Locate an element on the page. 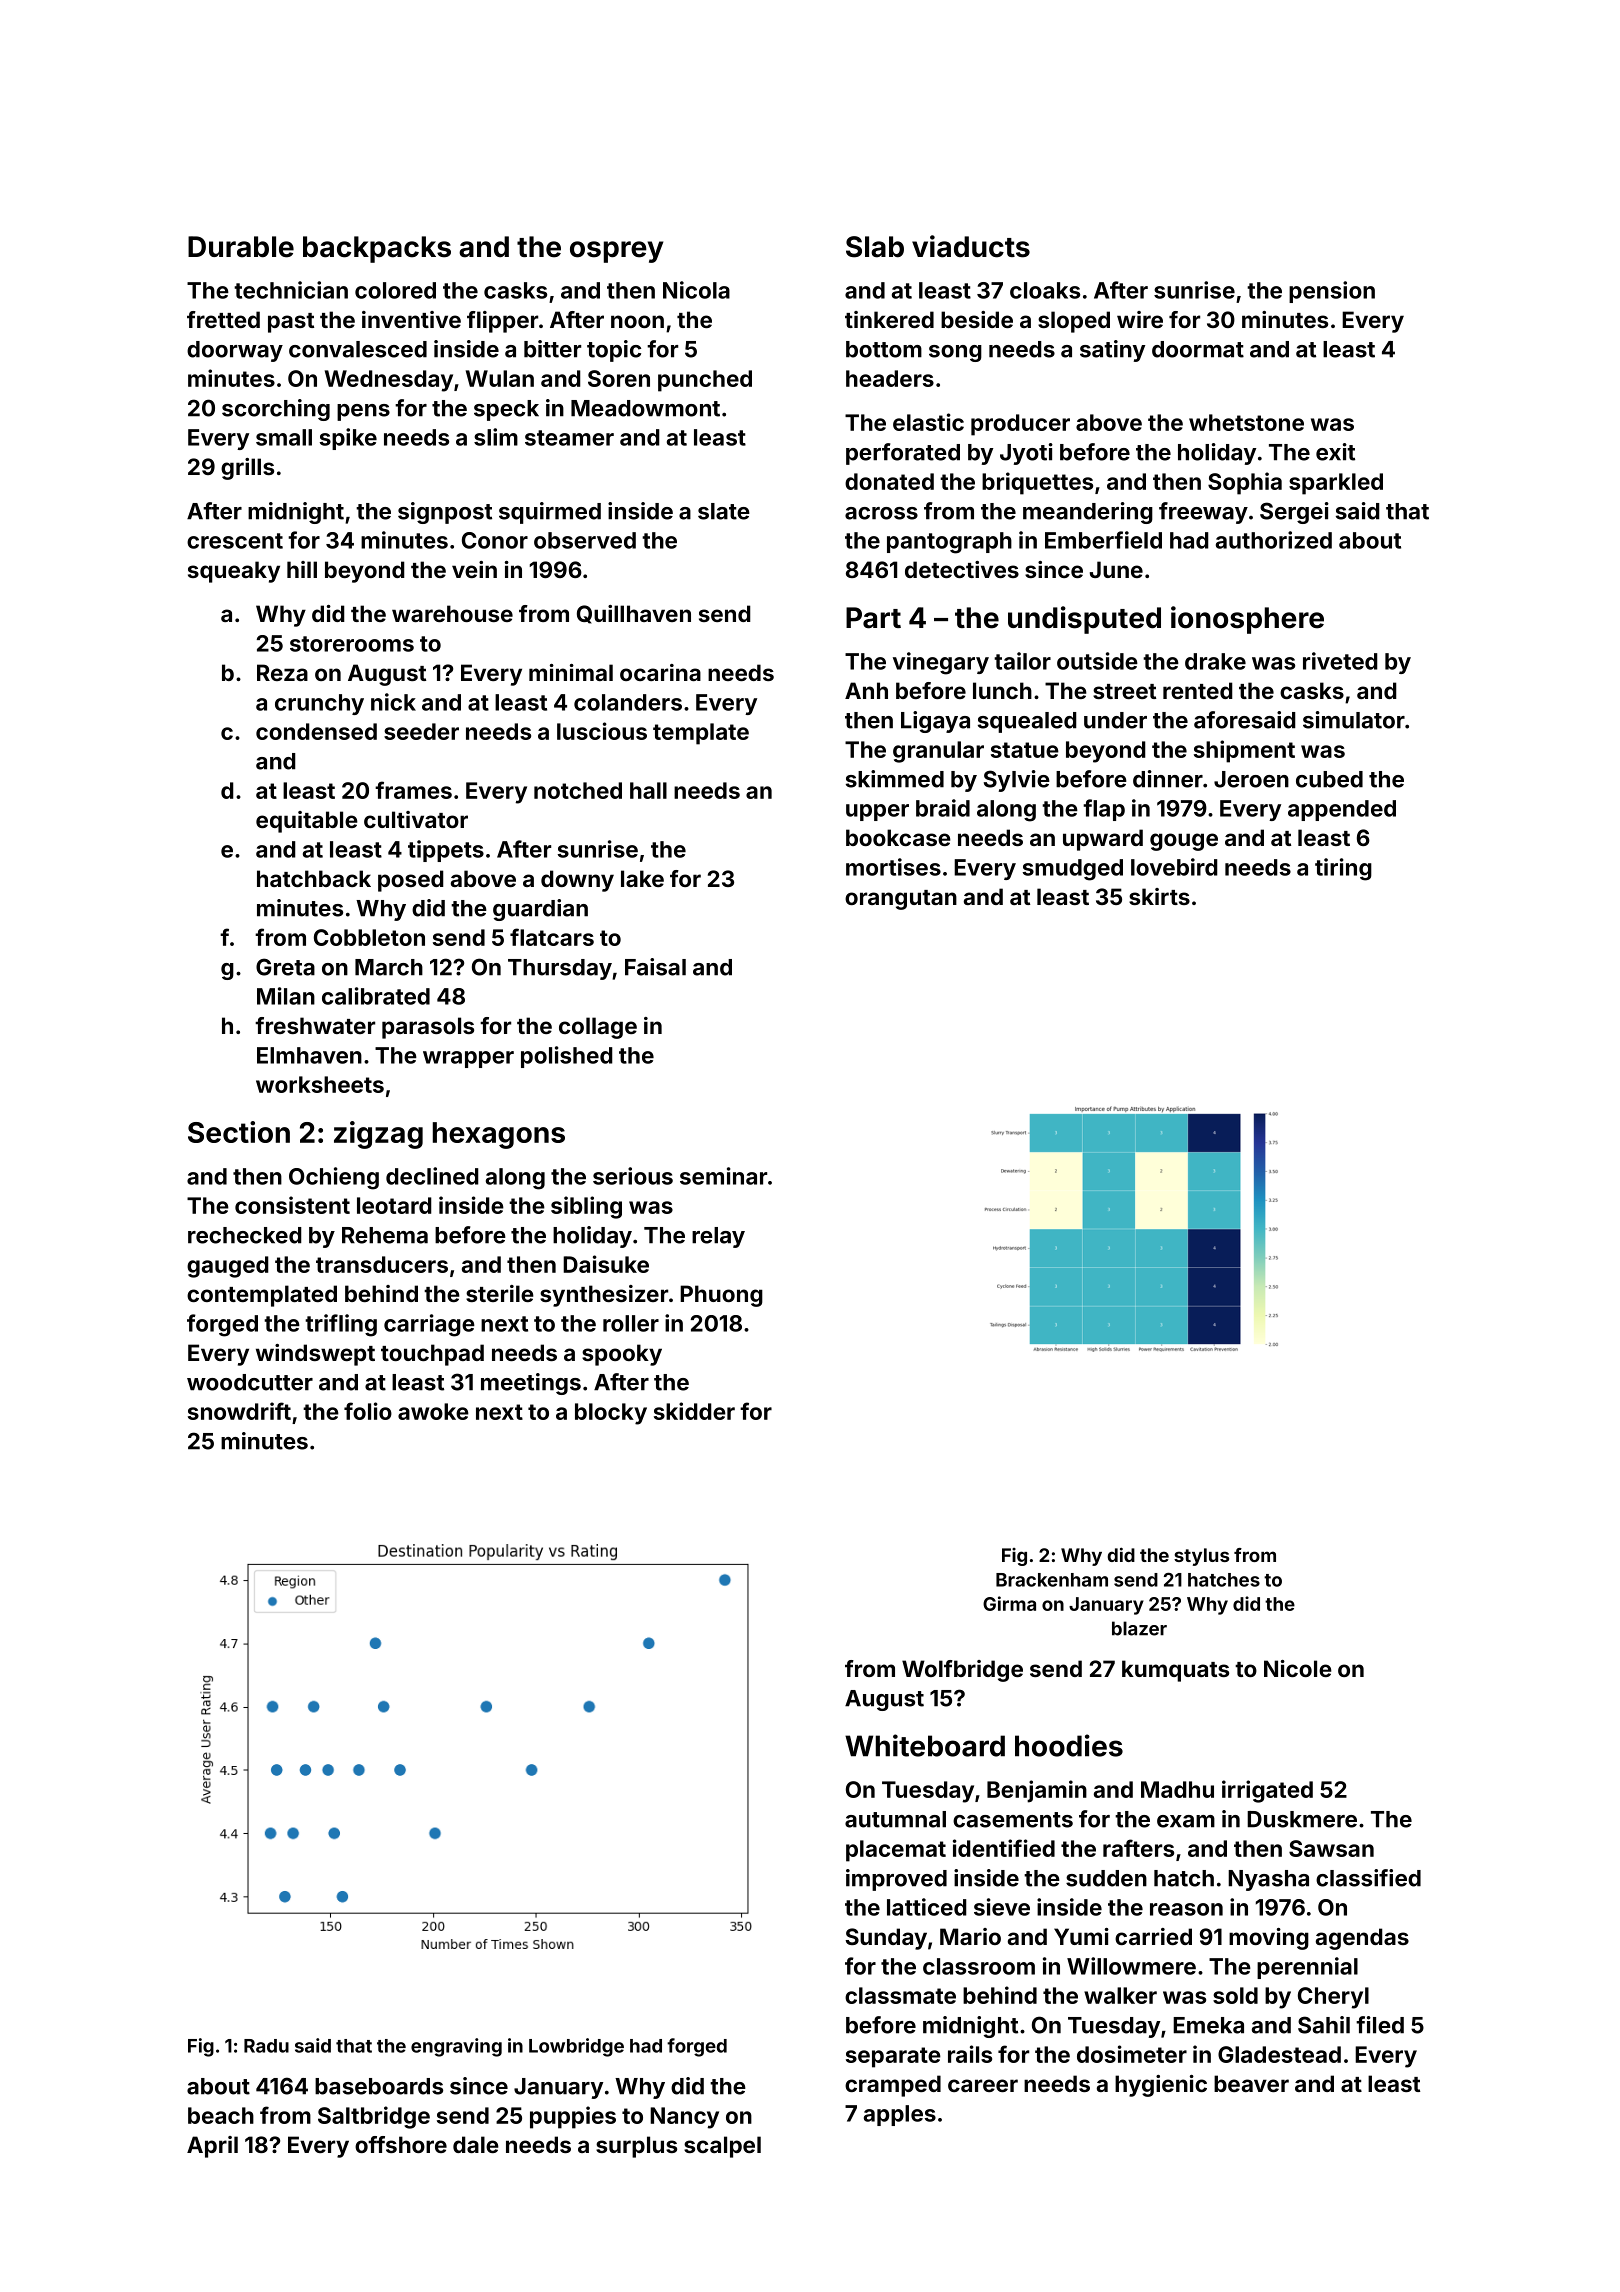 This document has height=2292, width=1620. wire is located at coordinates (1140, 319).
